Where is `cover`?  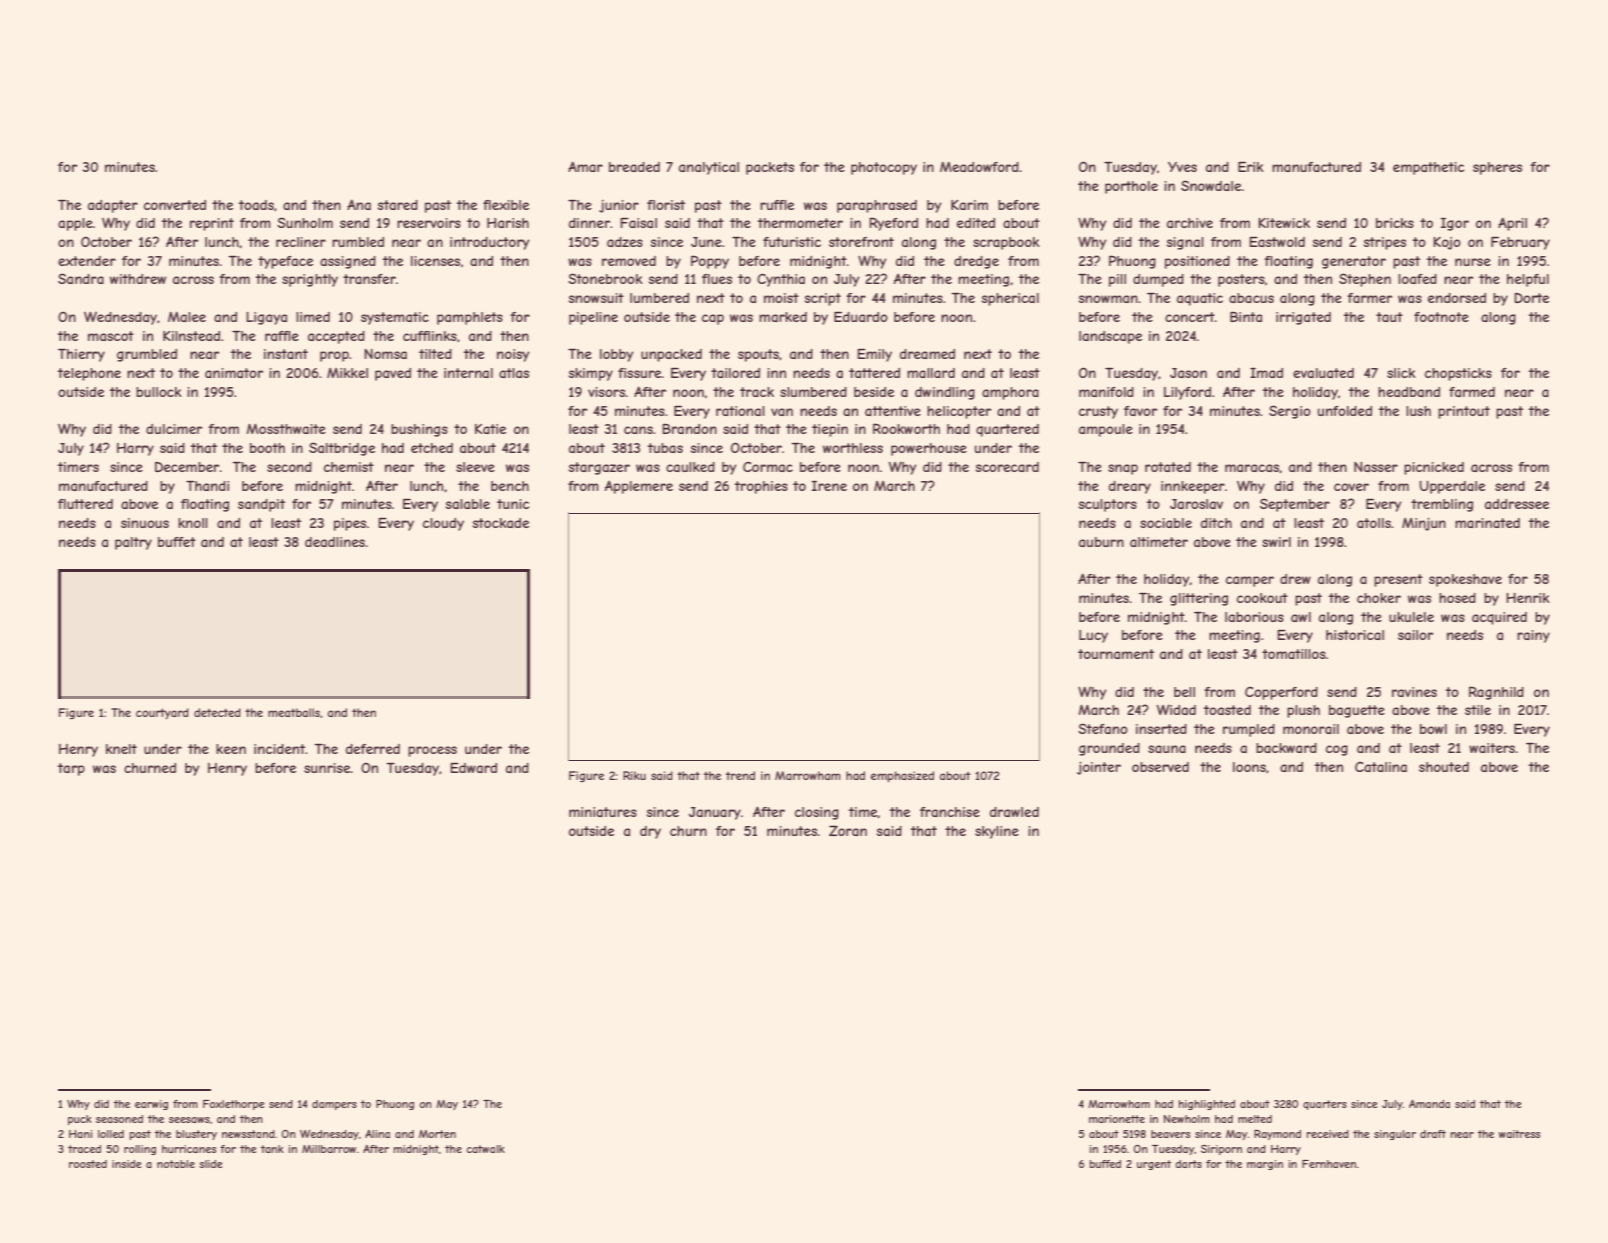
cover is located at coordinates (1351, 487).
